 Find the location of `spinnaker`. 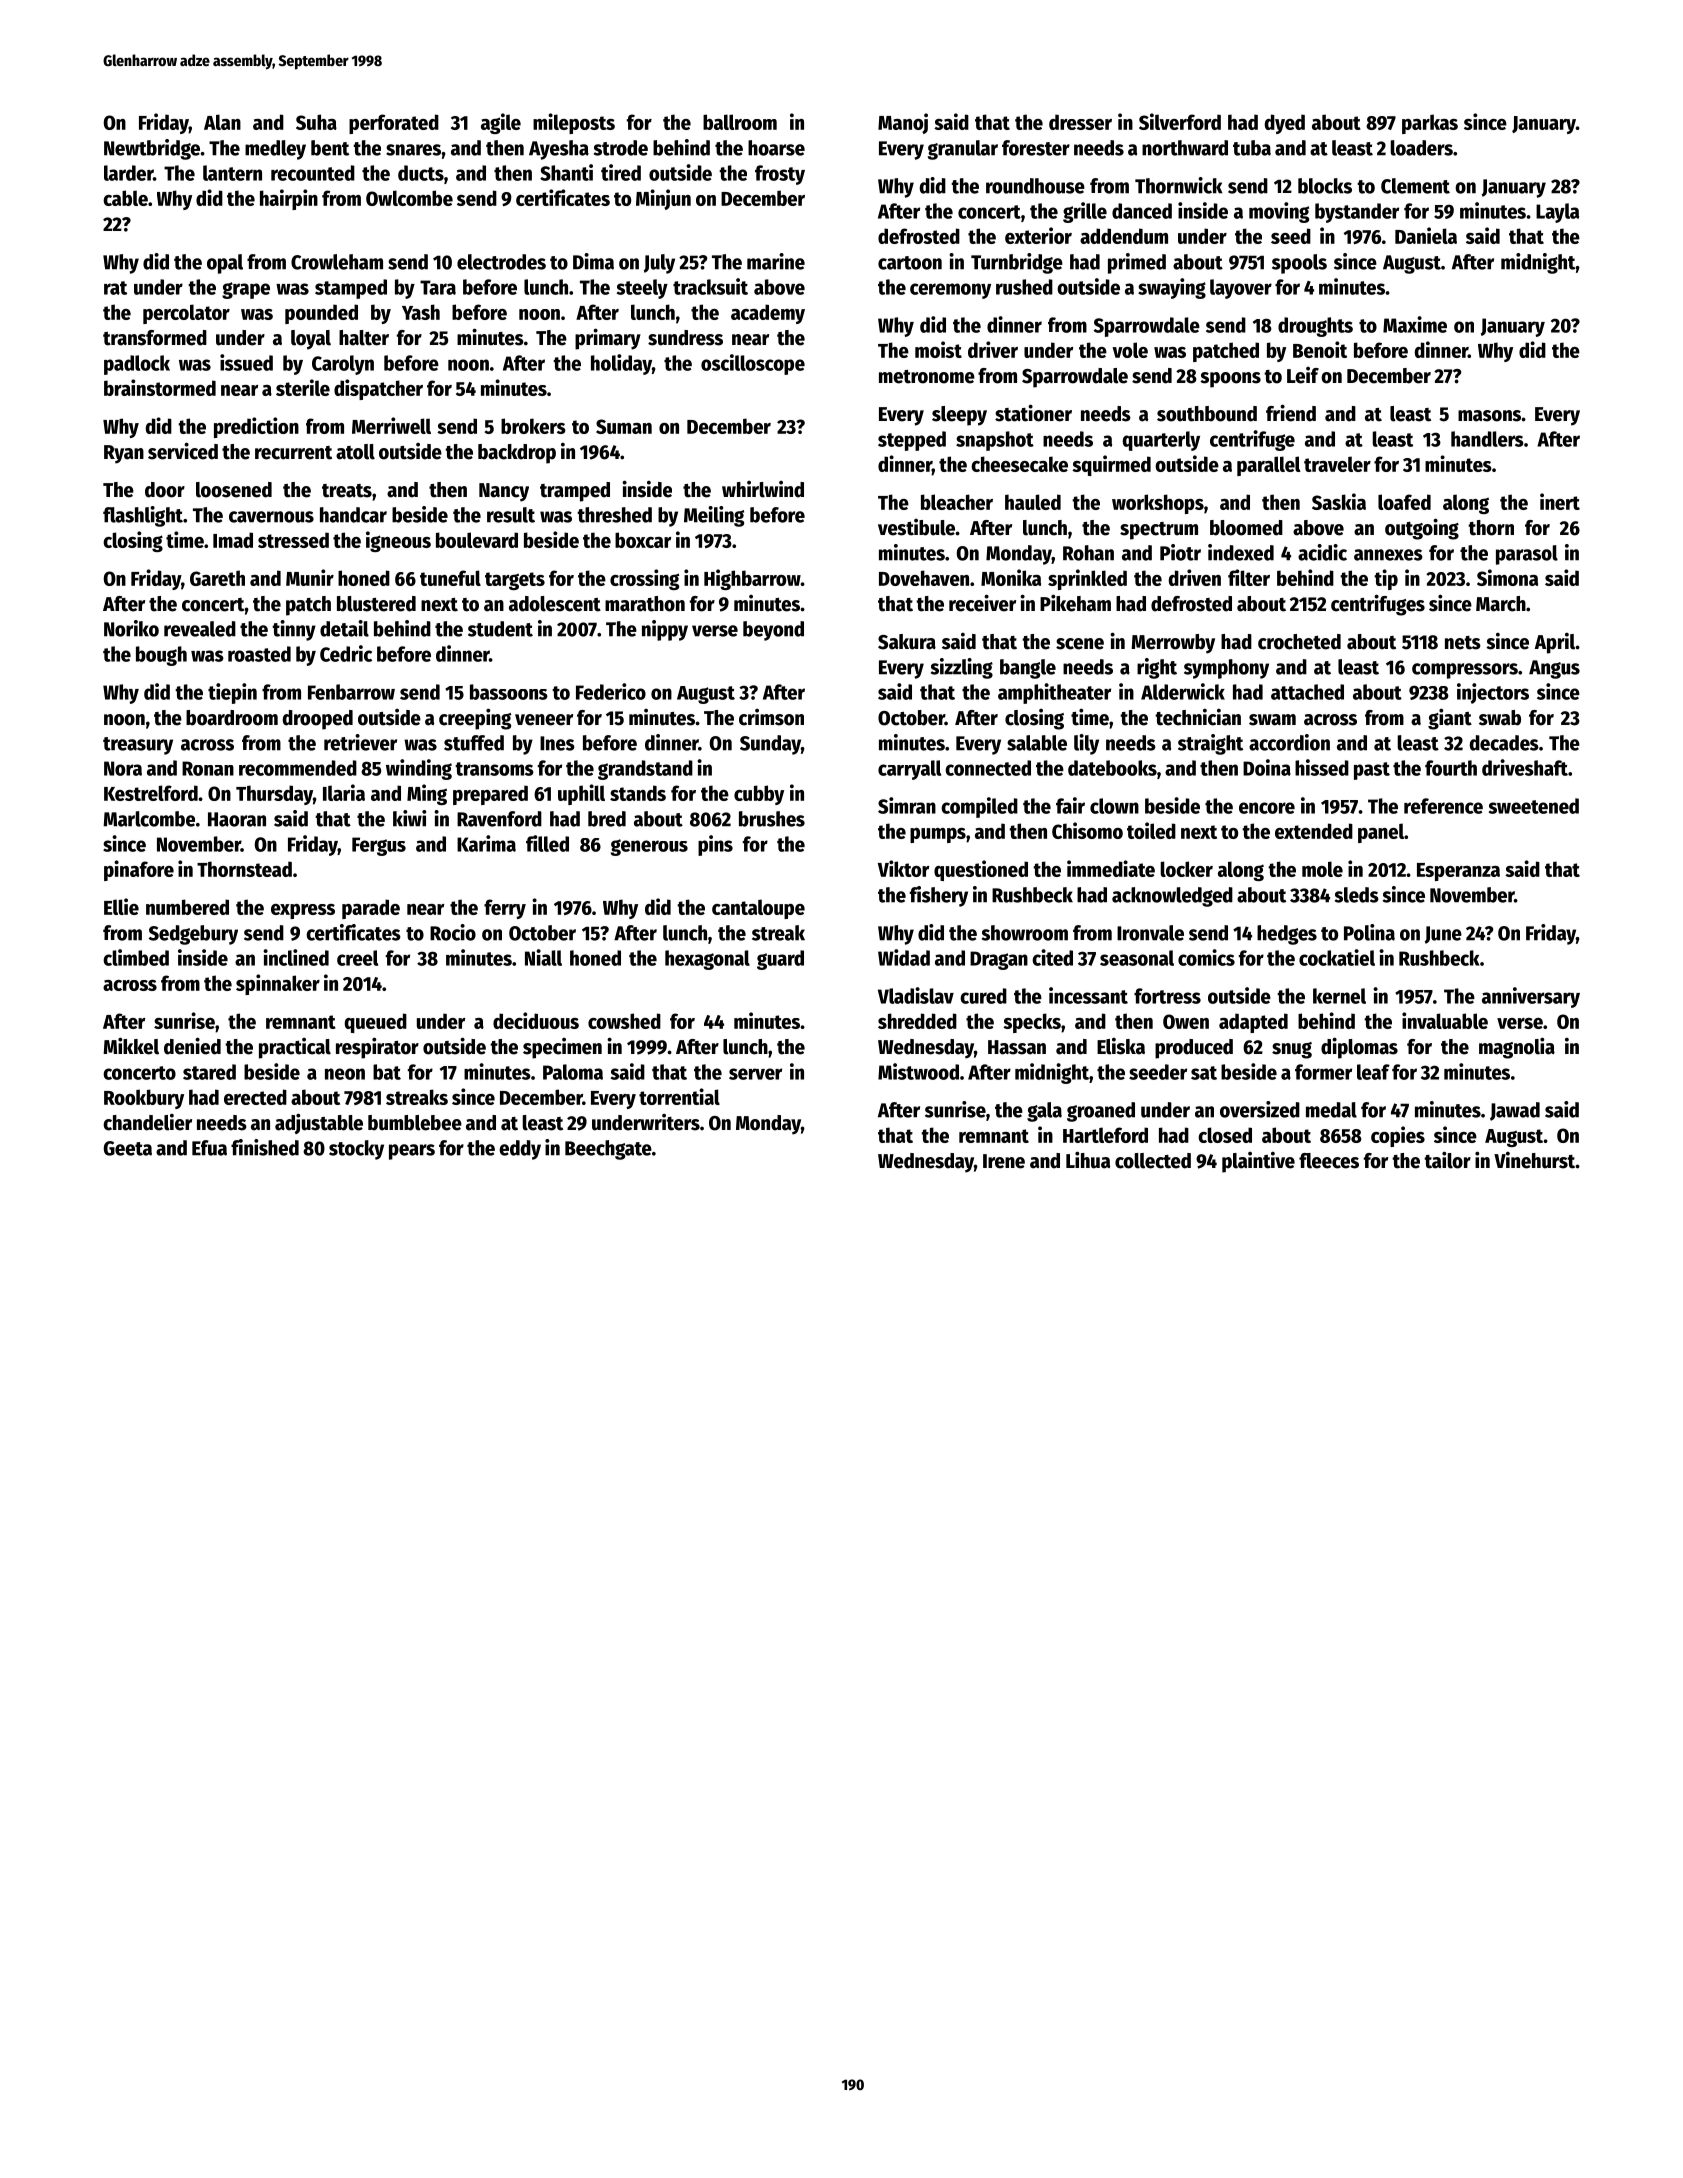

spinnaker is located at coordinates (278, 984).
